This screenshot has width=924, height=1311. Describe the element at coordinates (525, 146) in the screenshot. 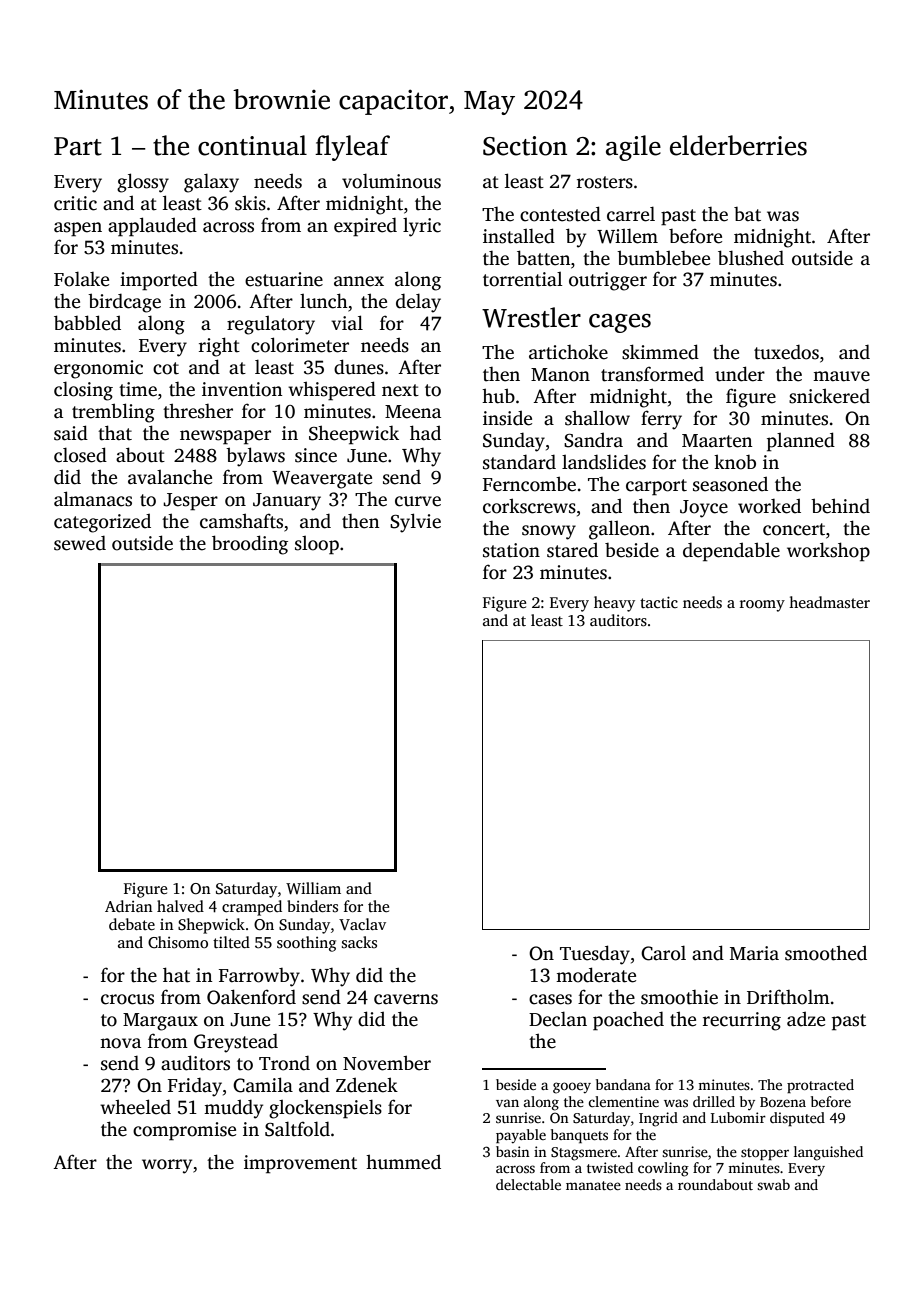

I see `Section` at that location.
